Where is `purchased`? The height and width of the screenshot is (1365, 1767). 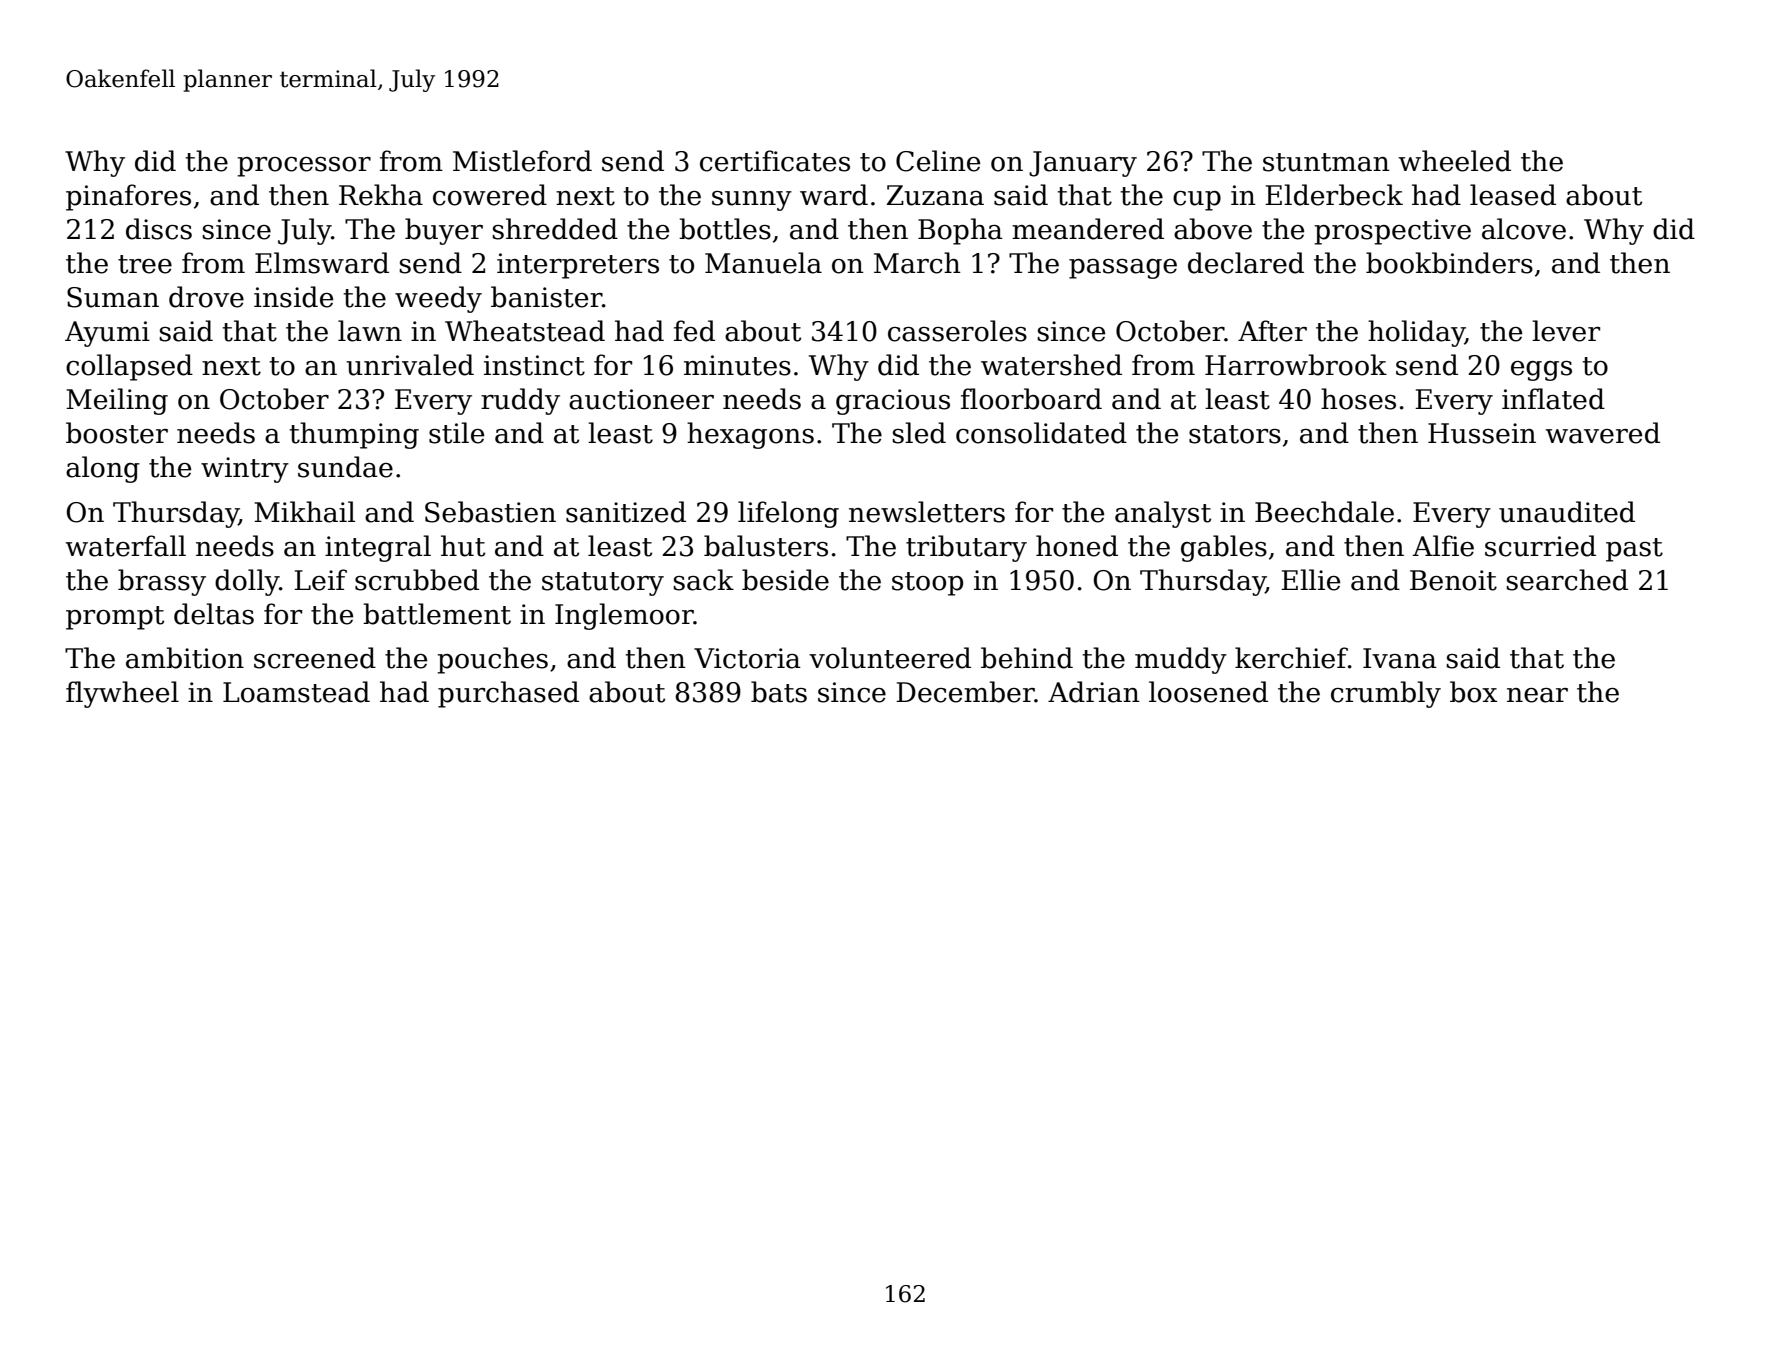 purchased is located at coordinates (508, 694).
